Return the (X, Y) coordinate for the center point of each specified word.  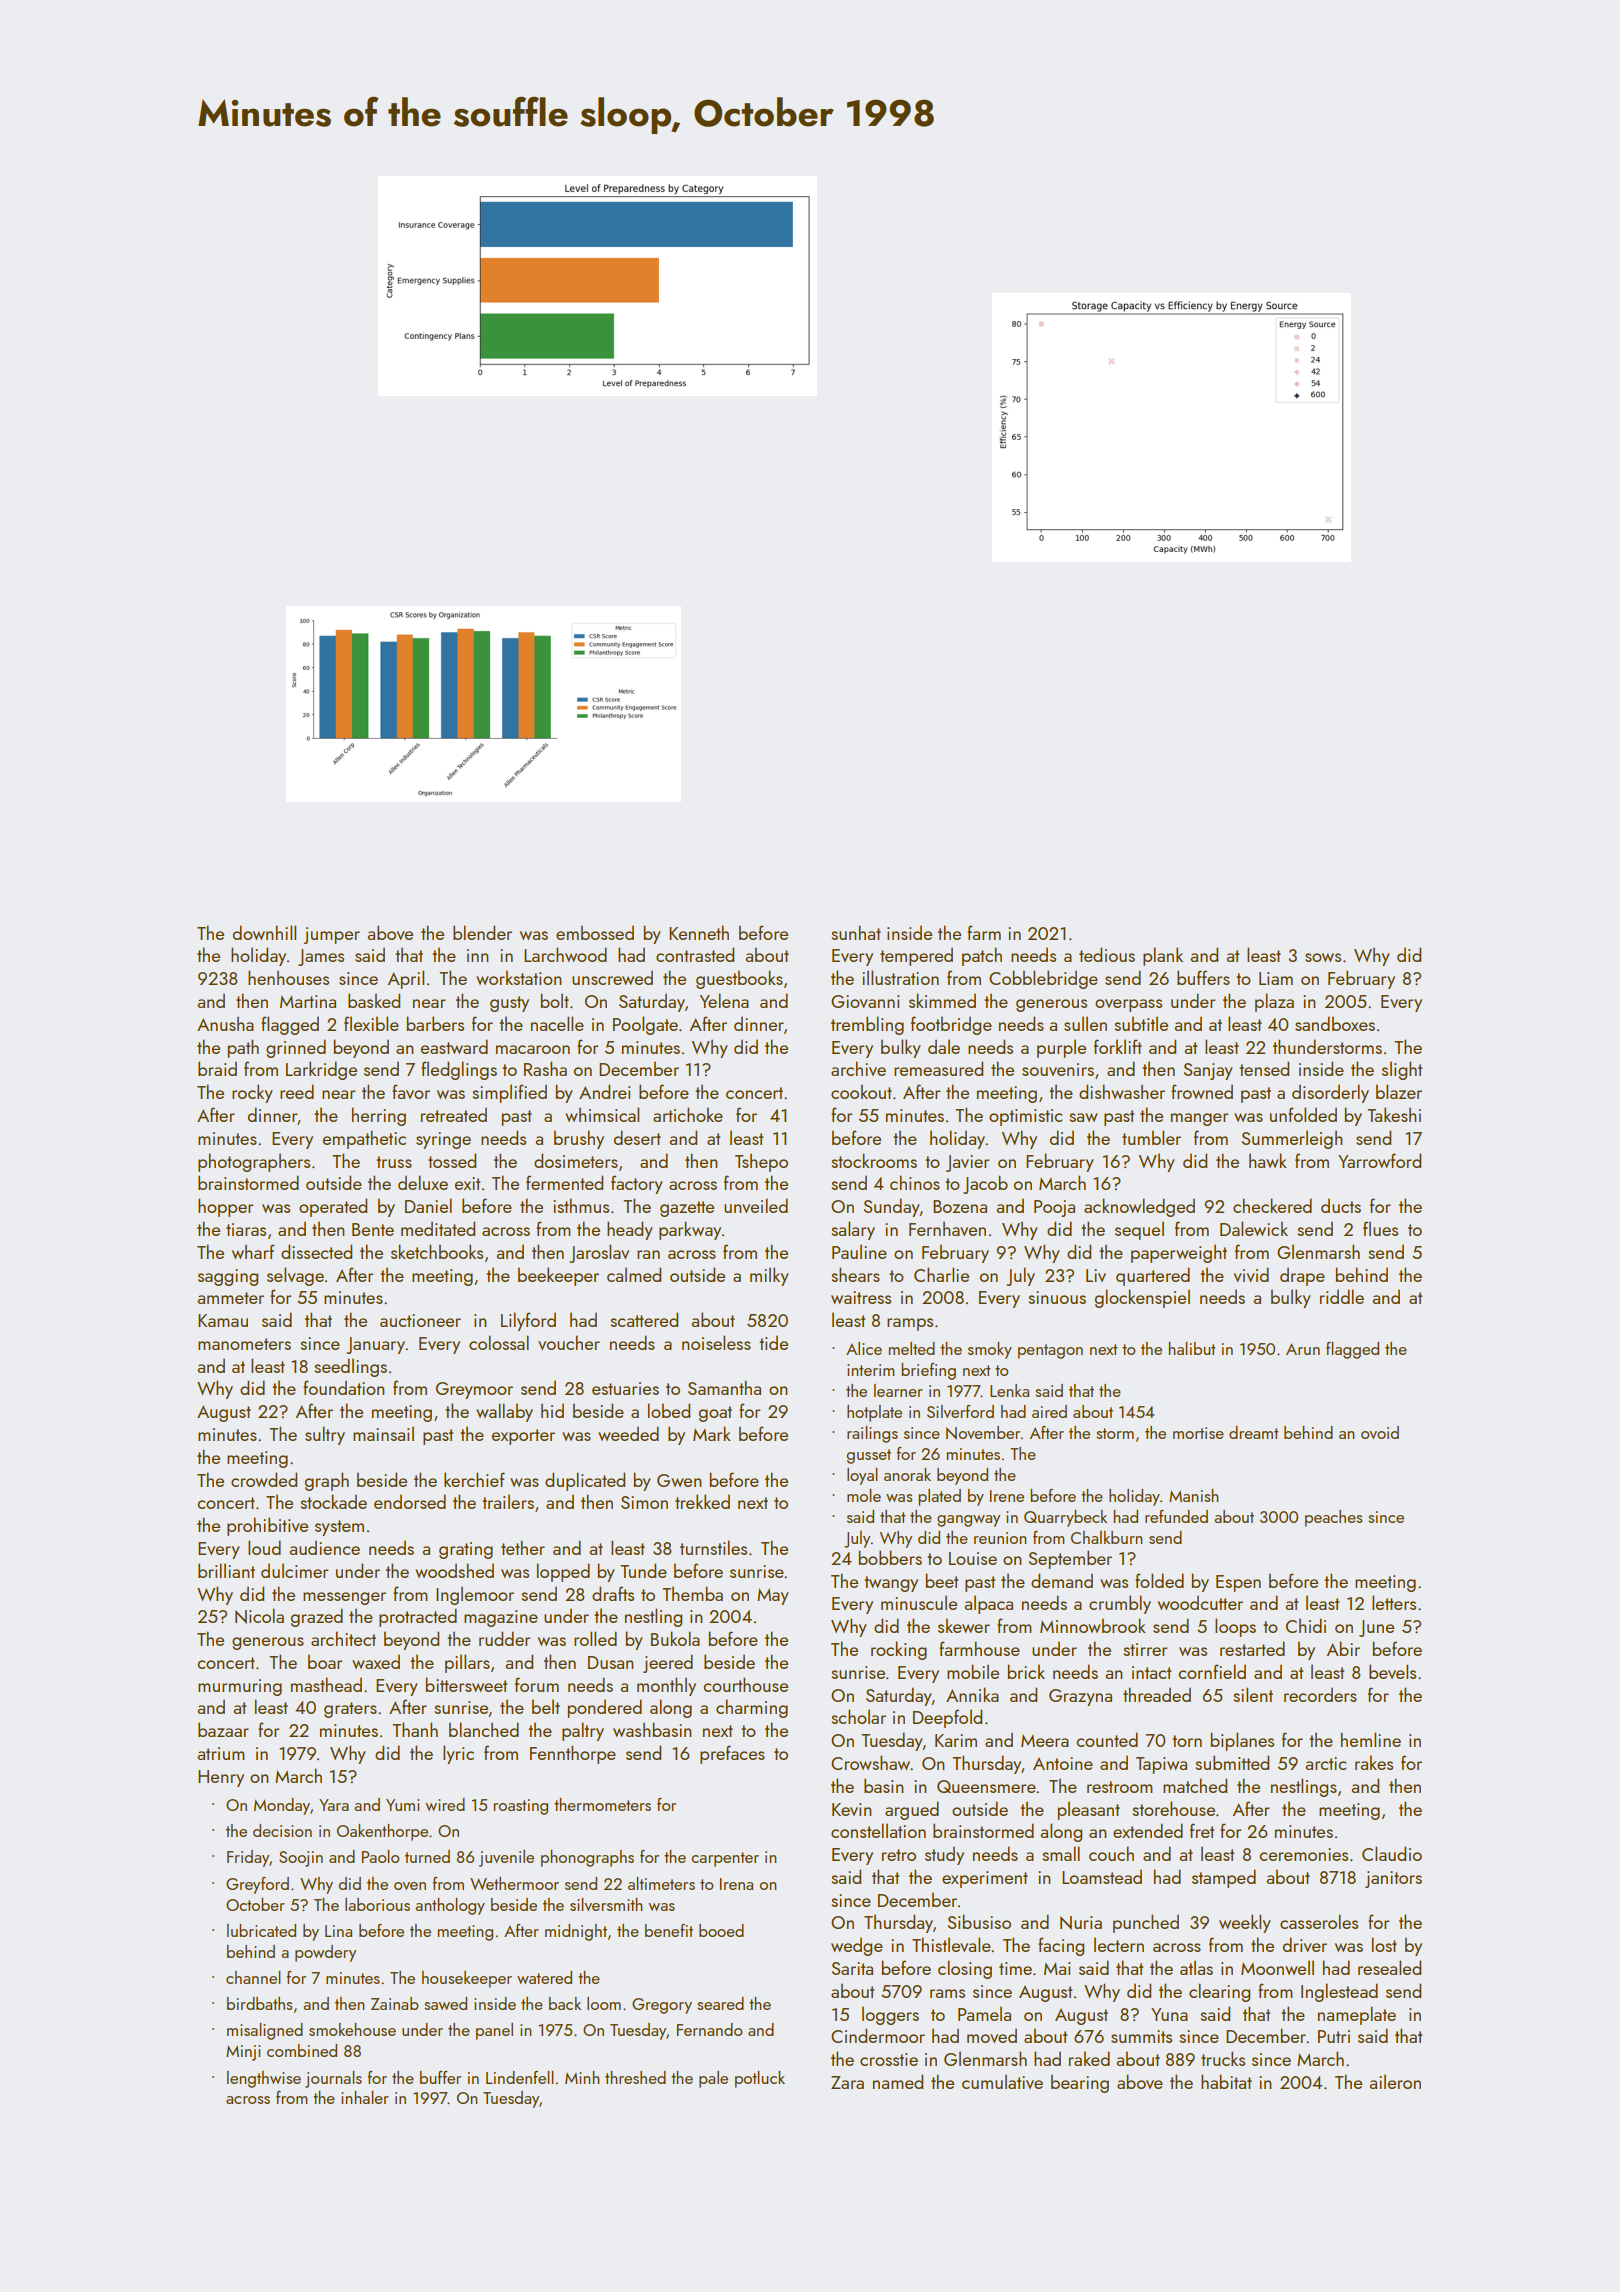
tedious (1107, 954)
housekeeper (467, 1979)
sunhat (856, 932)
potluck (760, 2079)
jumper (332, 935)
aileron (1395, 2081)
